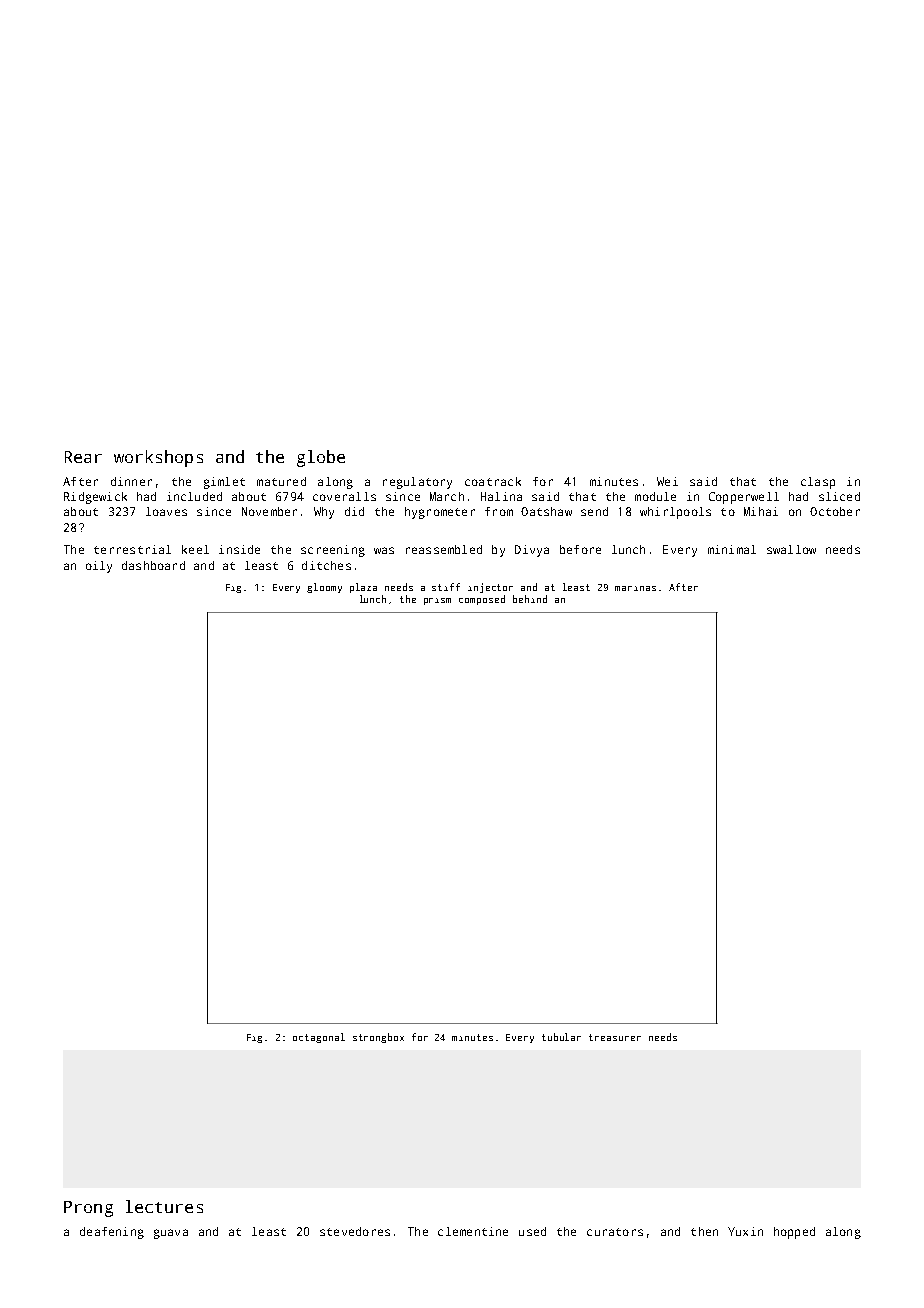 This document has width=924, height=1308. I want to click on Wei, so click(667, 481).
